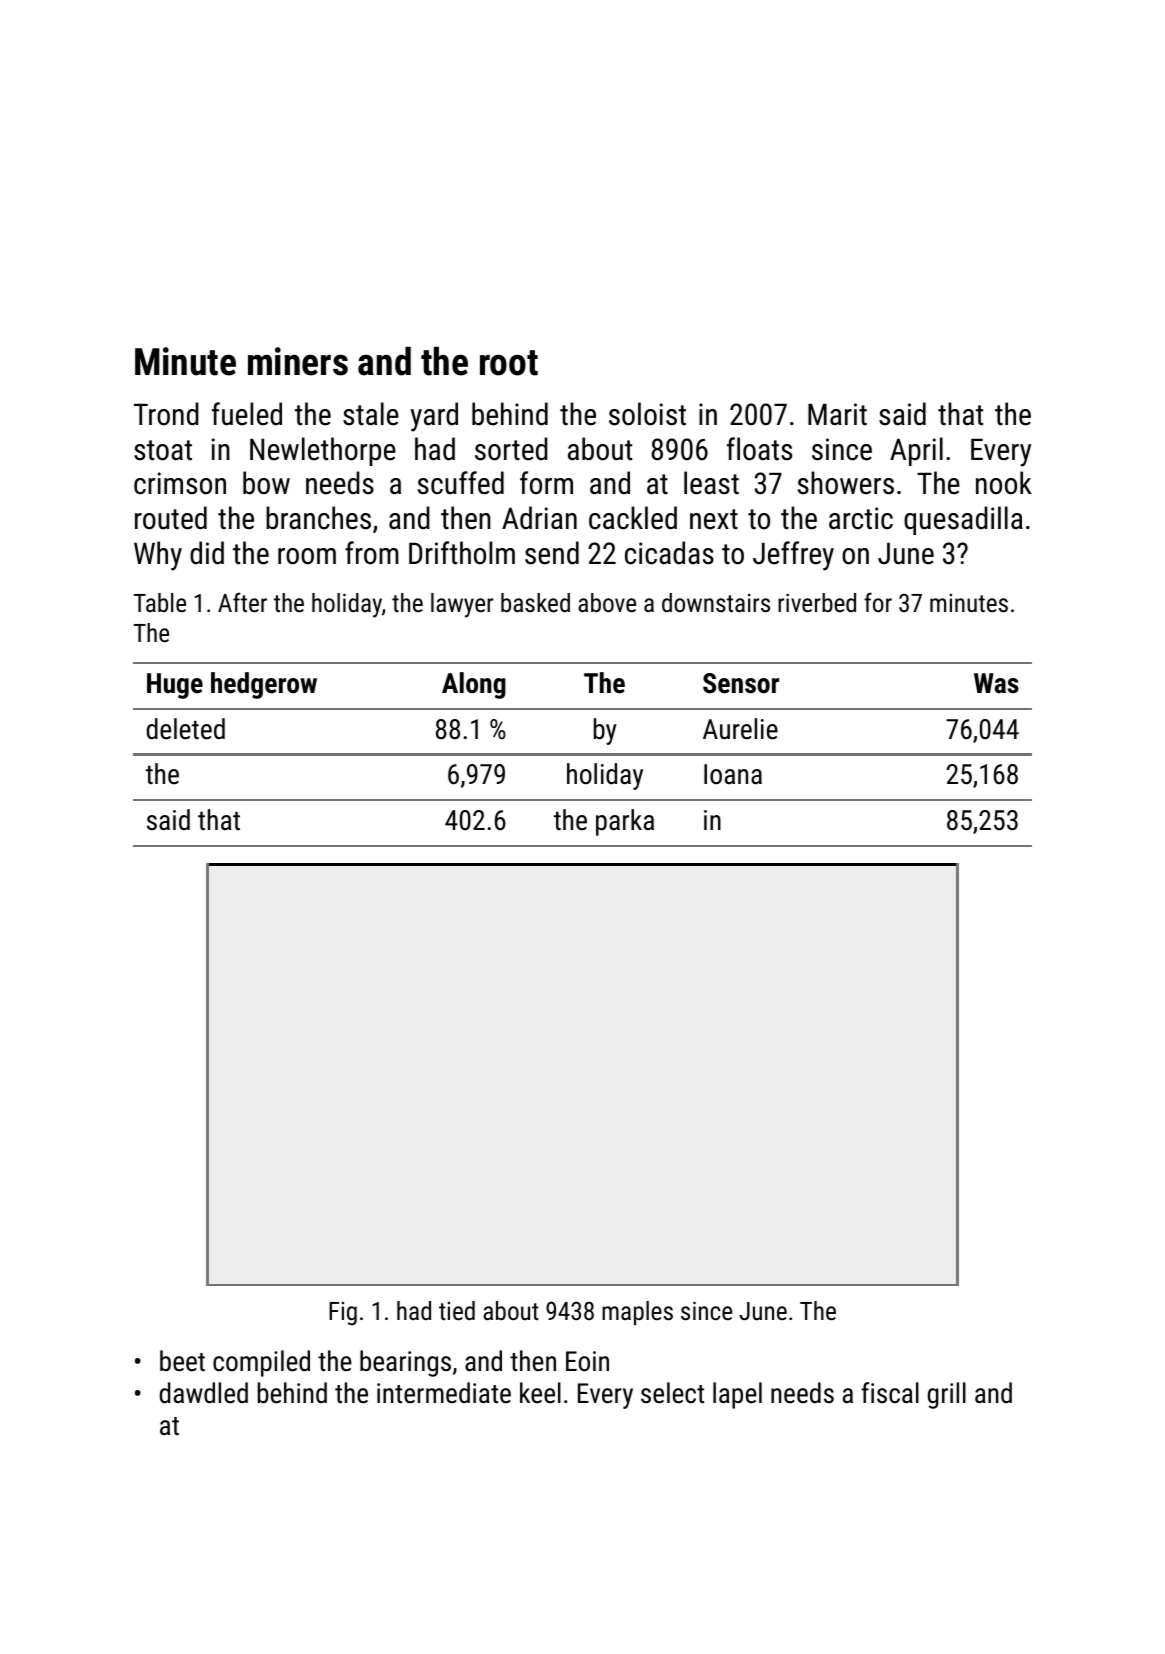 The image size is (1165, 1654). Describe the element at coordinates (996, 683) in the screenshot. I see `Was` at that location.
